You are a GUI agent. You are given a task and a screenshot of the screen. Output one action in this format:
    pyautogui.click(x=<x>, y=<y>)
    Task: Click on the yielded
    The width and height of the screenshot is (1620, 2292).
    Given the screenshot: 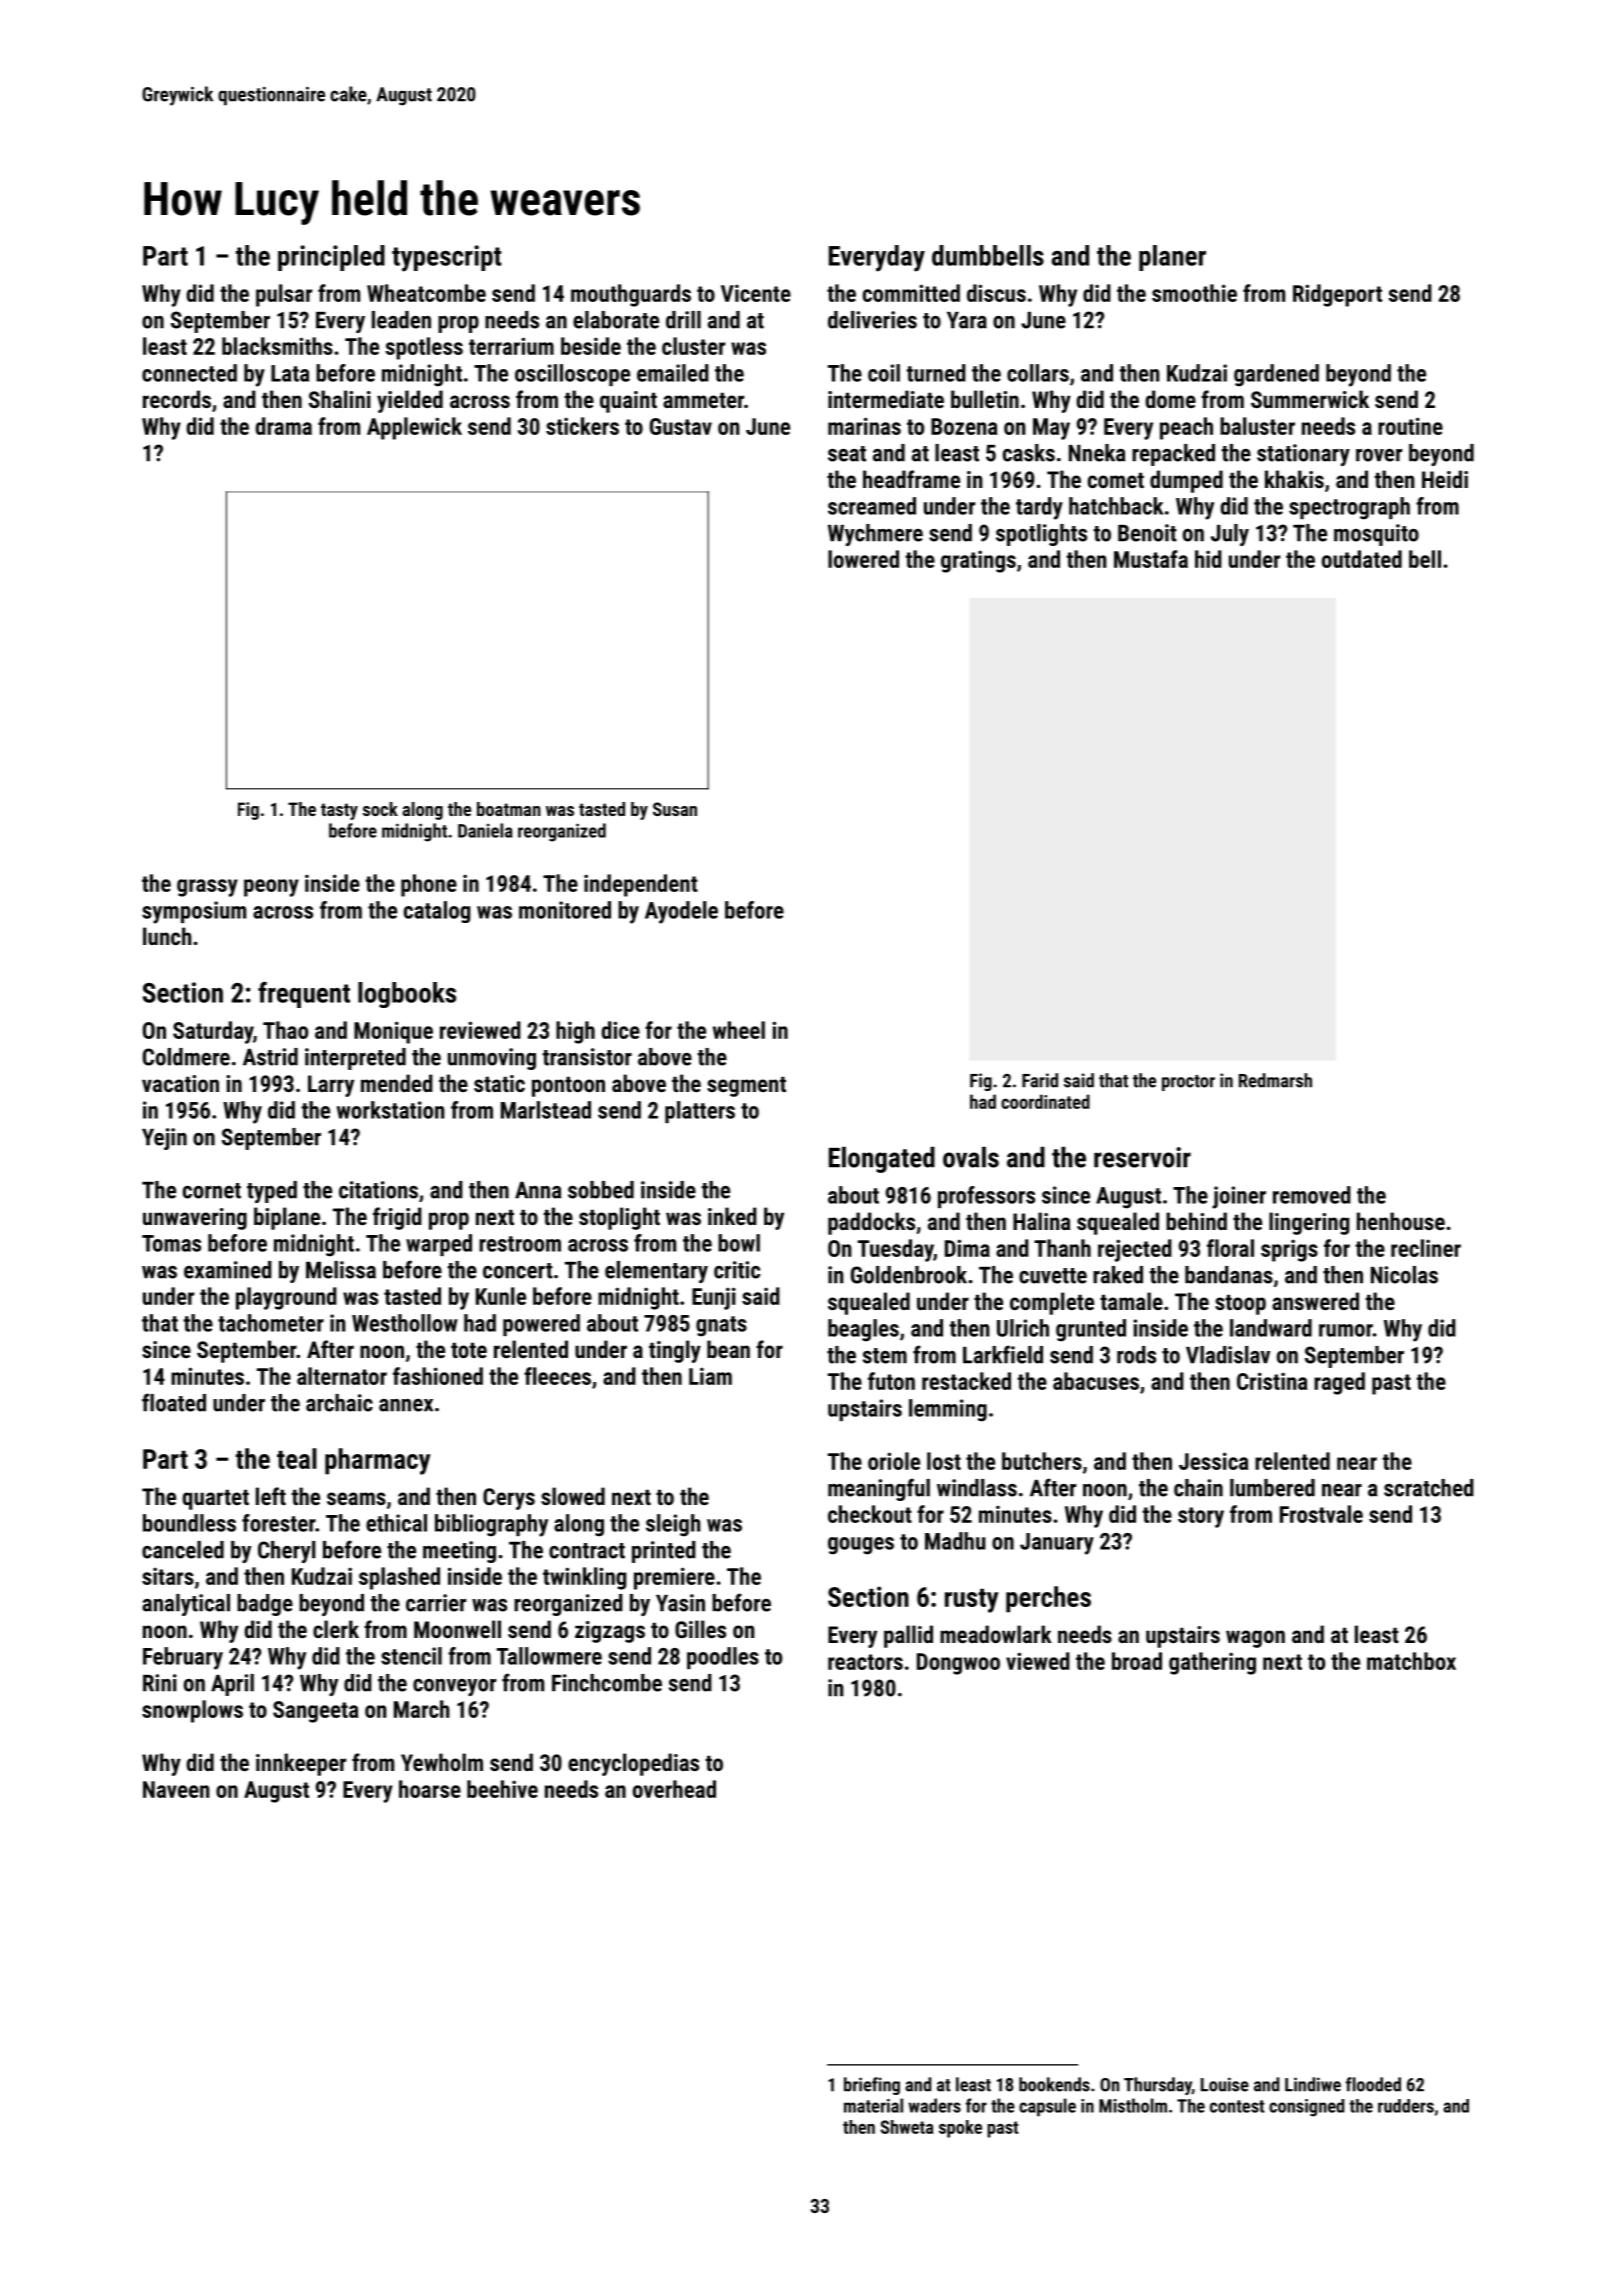 What is the action you would take?
    pyautogui.click(x=410, y=401)
